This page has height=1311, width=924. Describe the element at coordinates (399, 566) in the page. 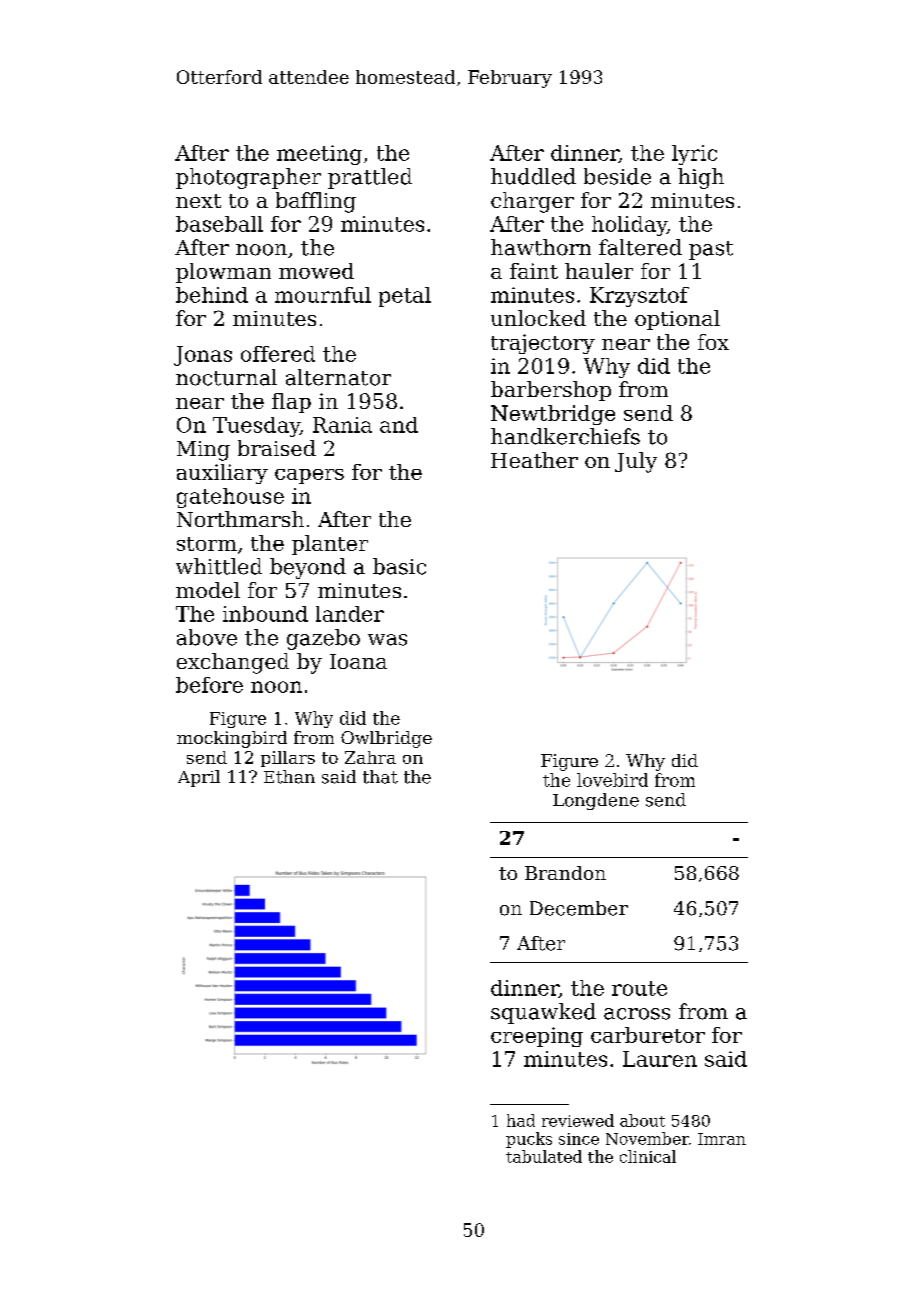

I see `basic` at that location.
